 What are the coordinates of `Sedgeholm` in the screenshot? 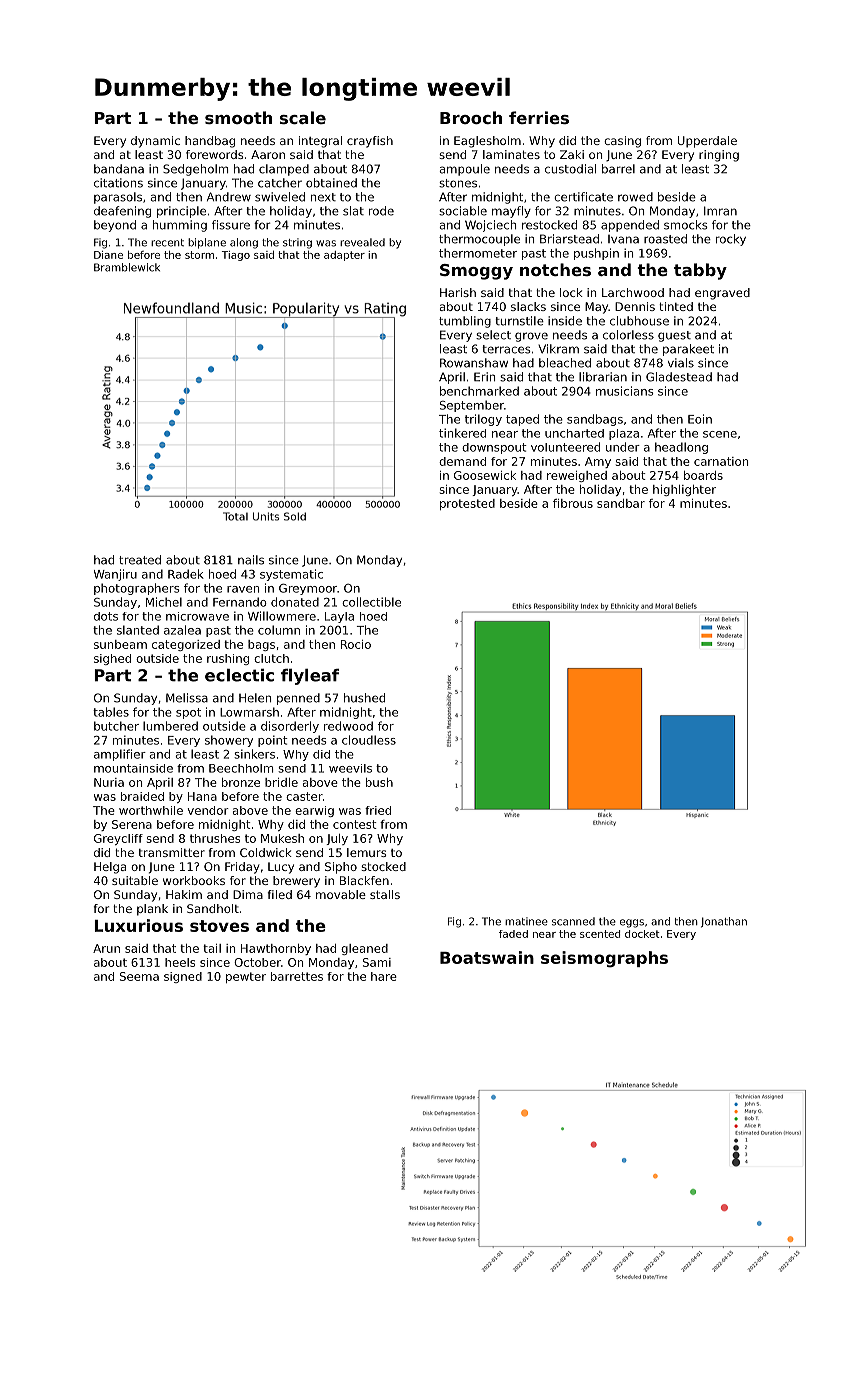 It's located at (195, 170).
